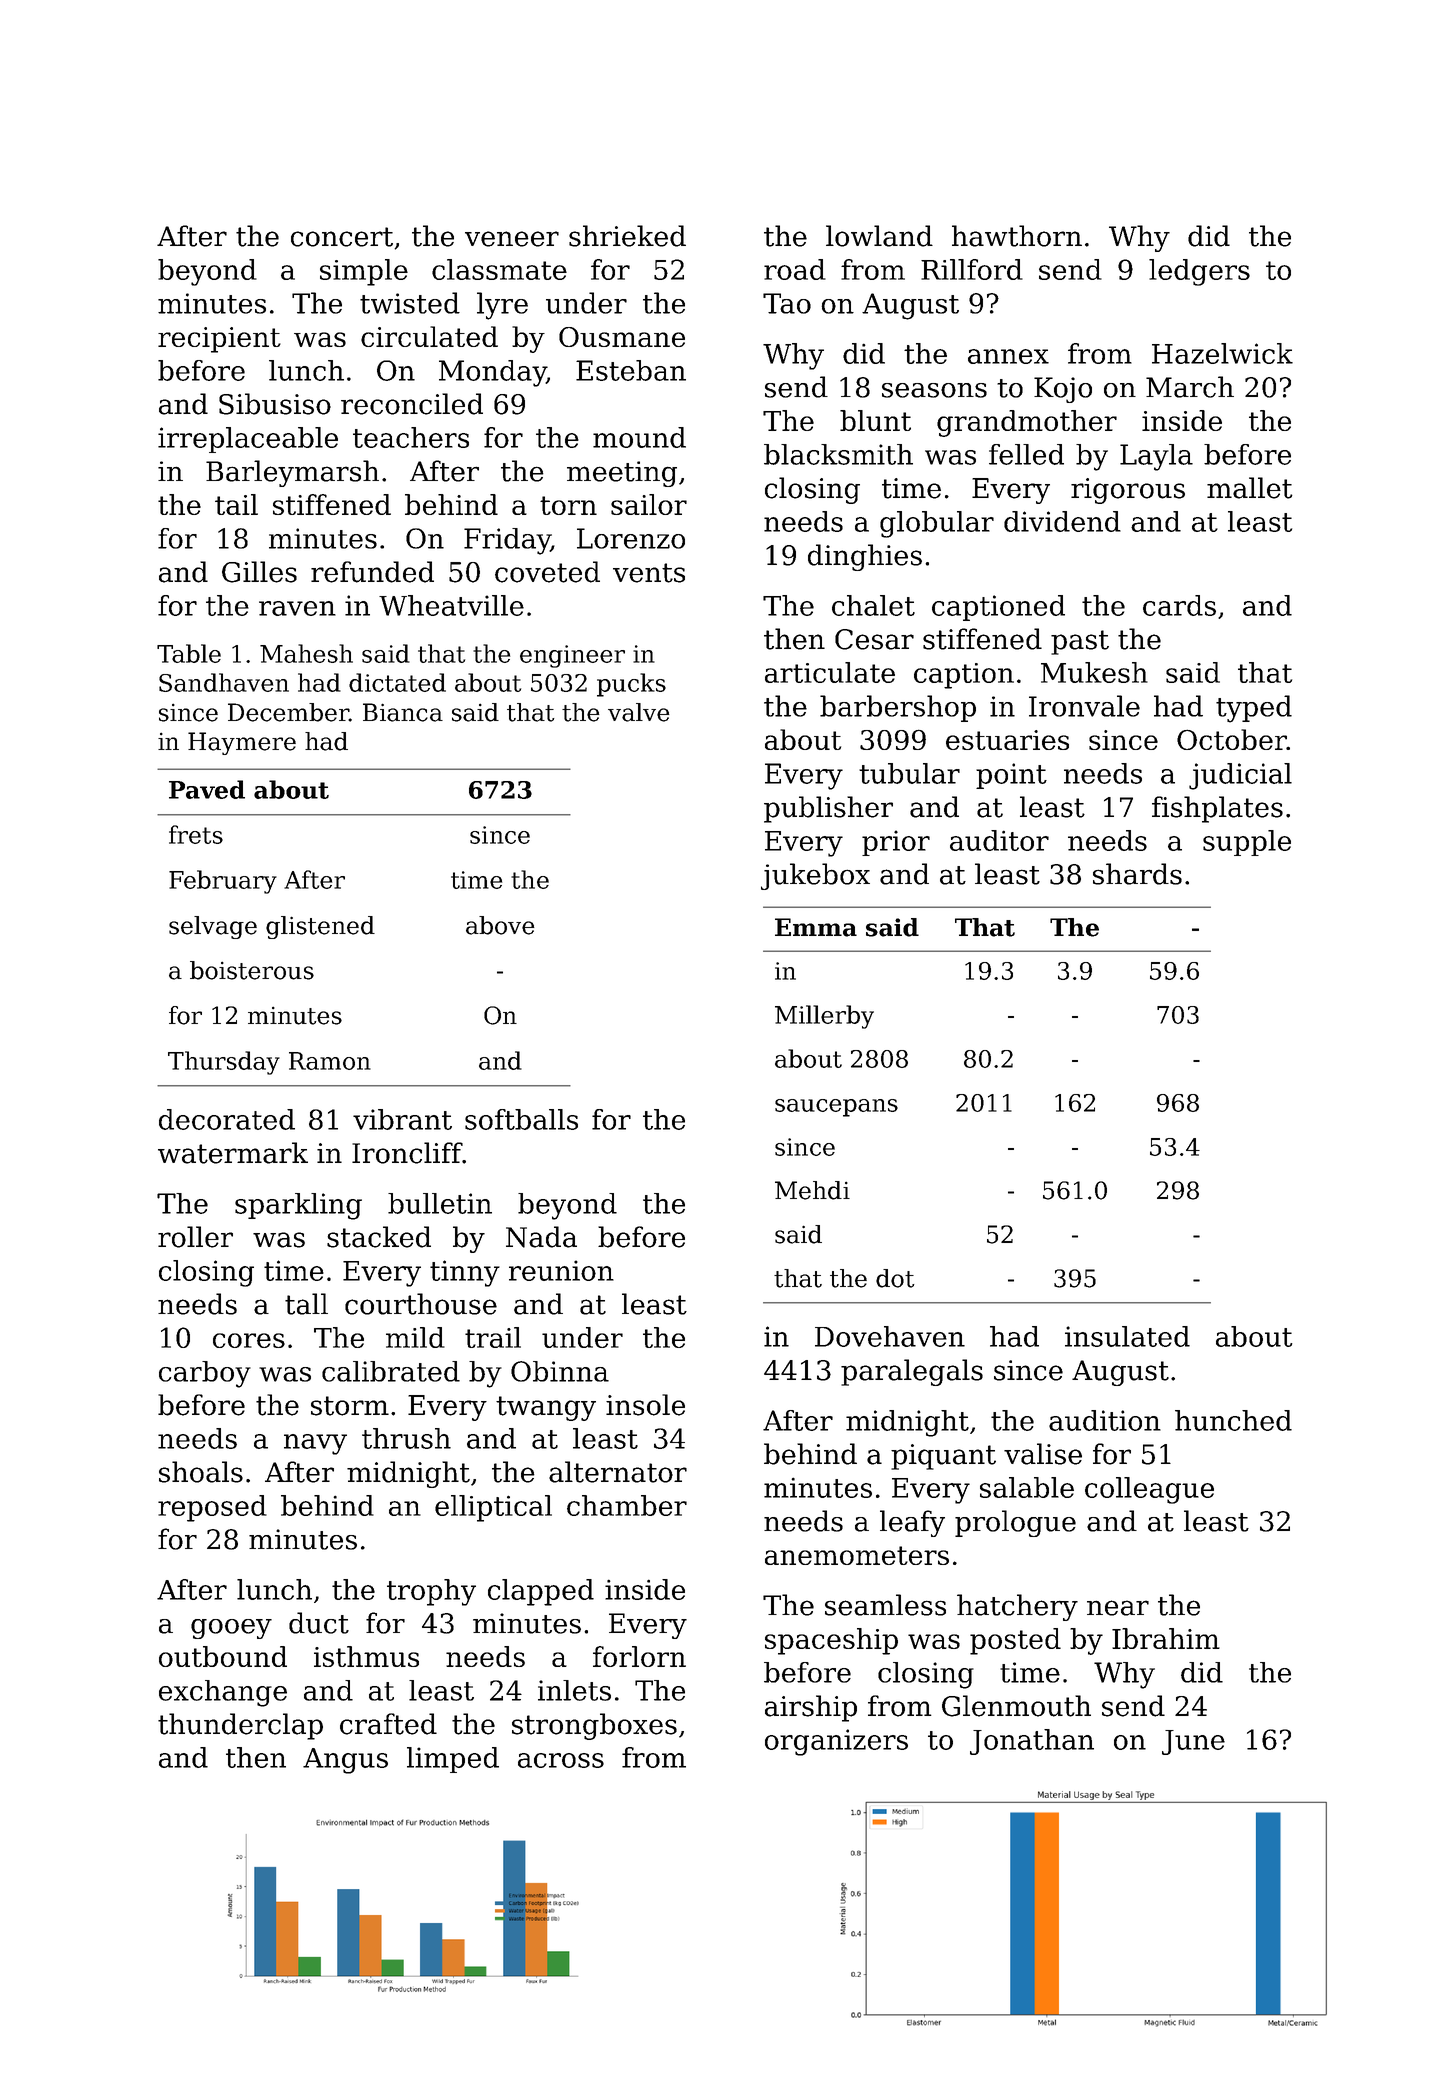 This screenshot has height=2100, width=1450. Describe the element at coordinates (816, 927) in the screenshot. I see `Emma` at that location.
